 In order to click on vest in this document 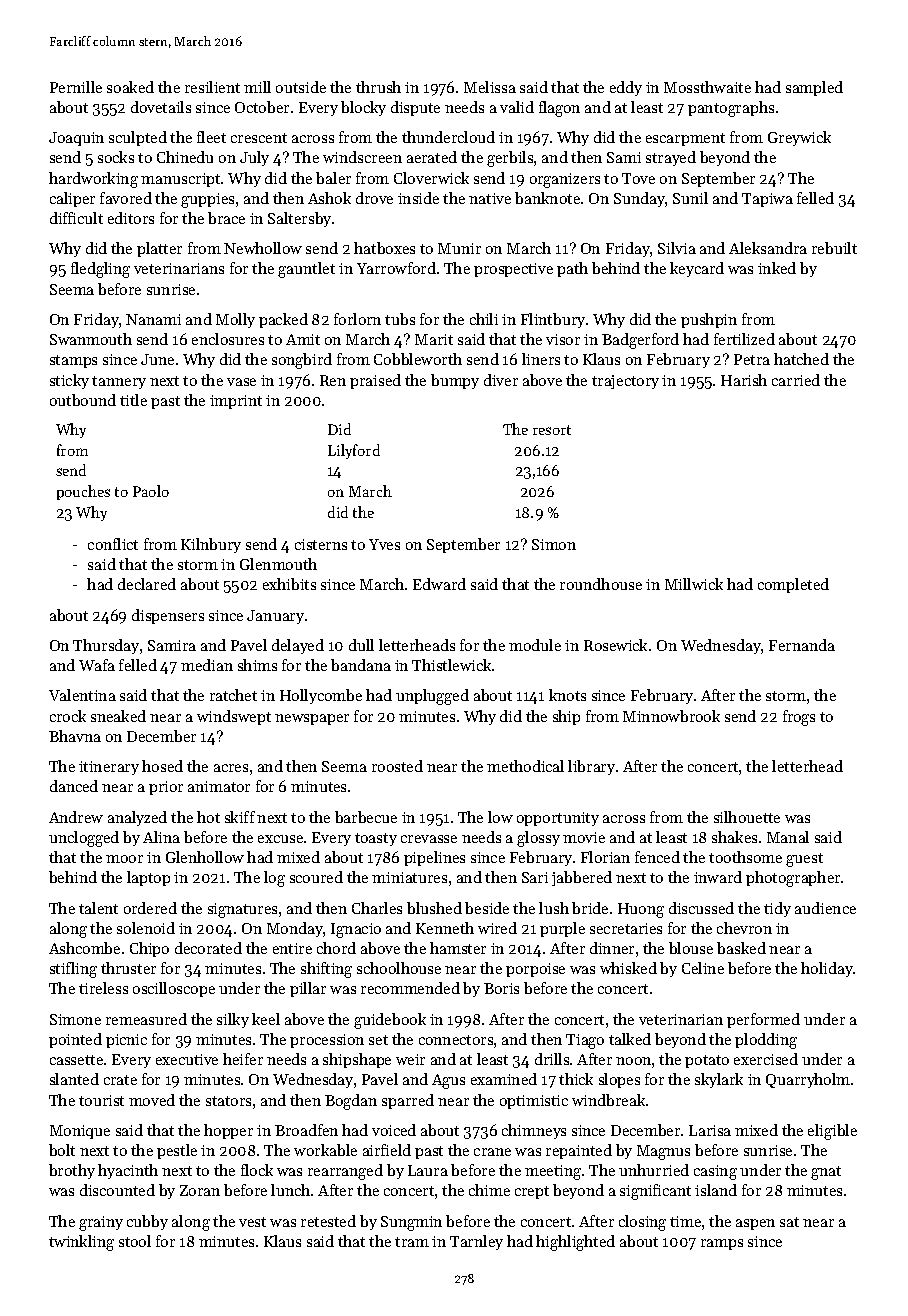, I will do `click(252, 1222)`.
